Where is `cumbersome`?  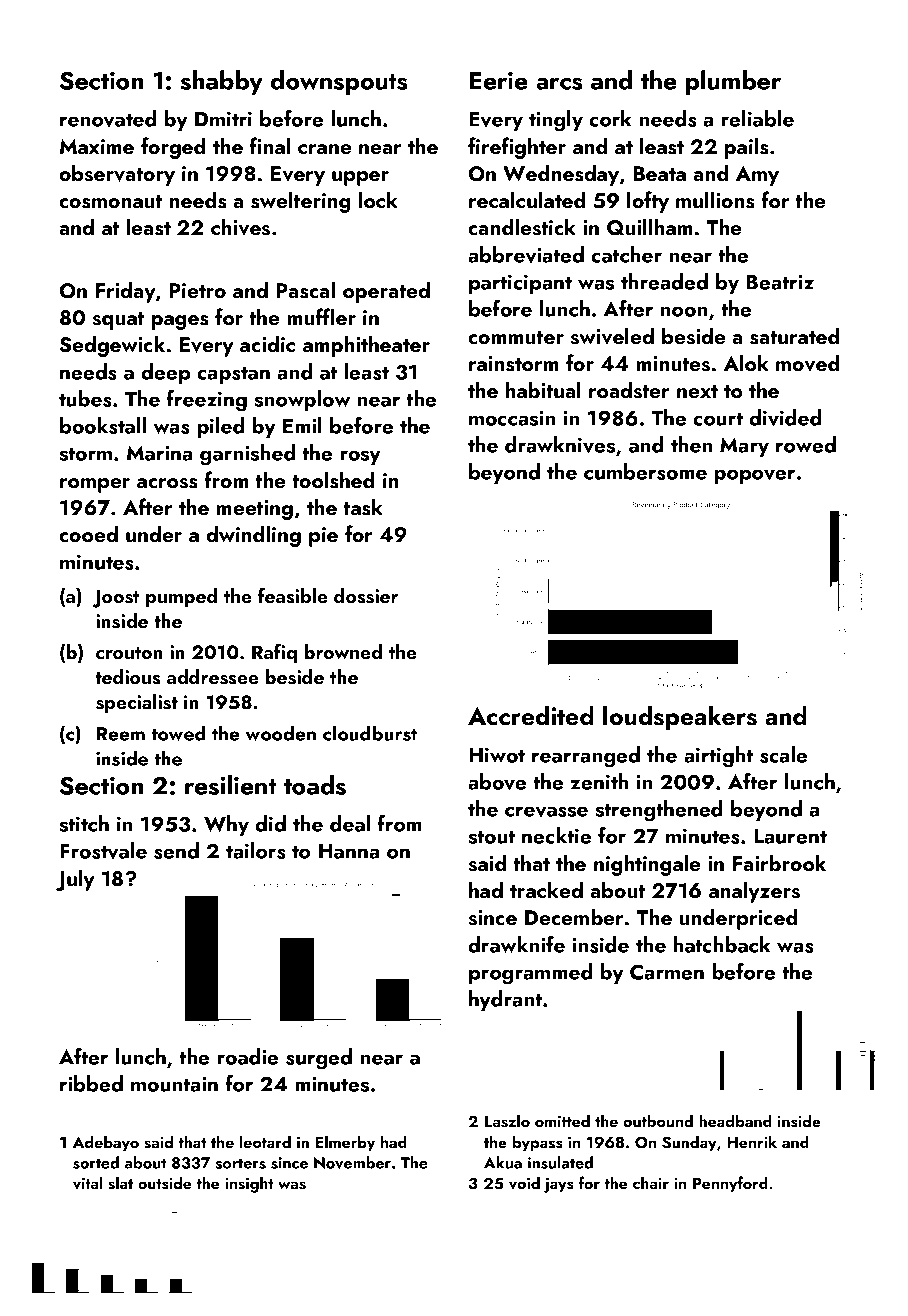
cumbersome is located at coordinates (645, 471).
